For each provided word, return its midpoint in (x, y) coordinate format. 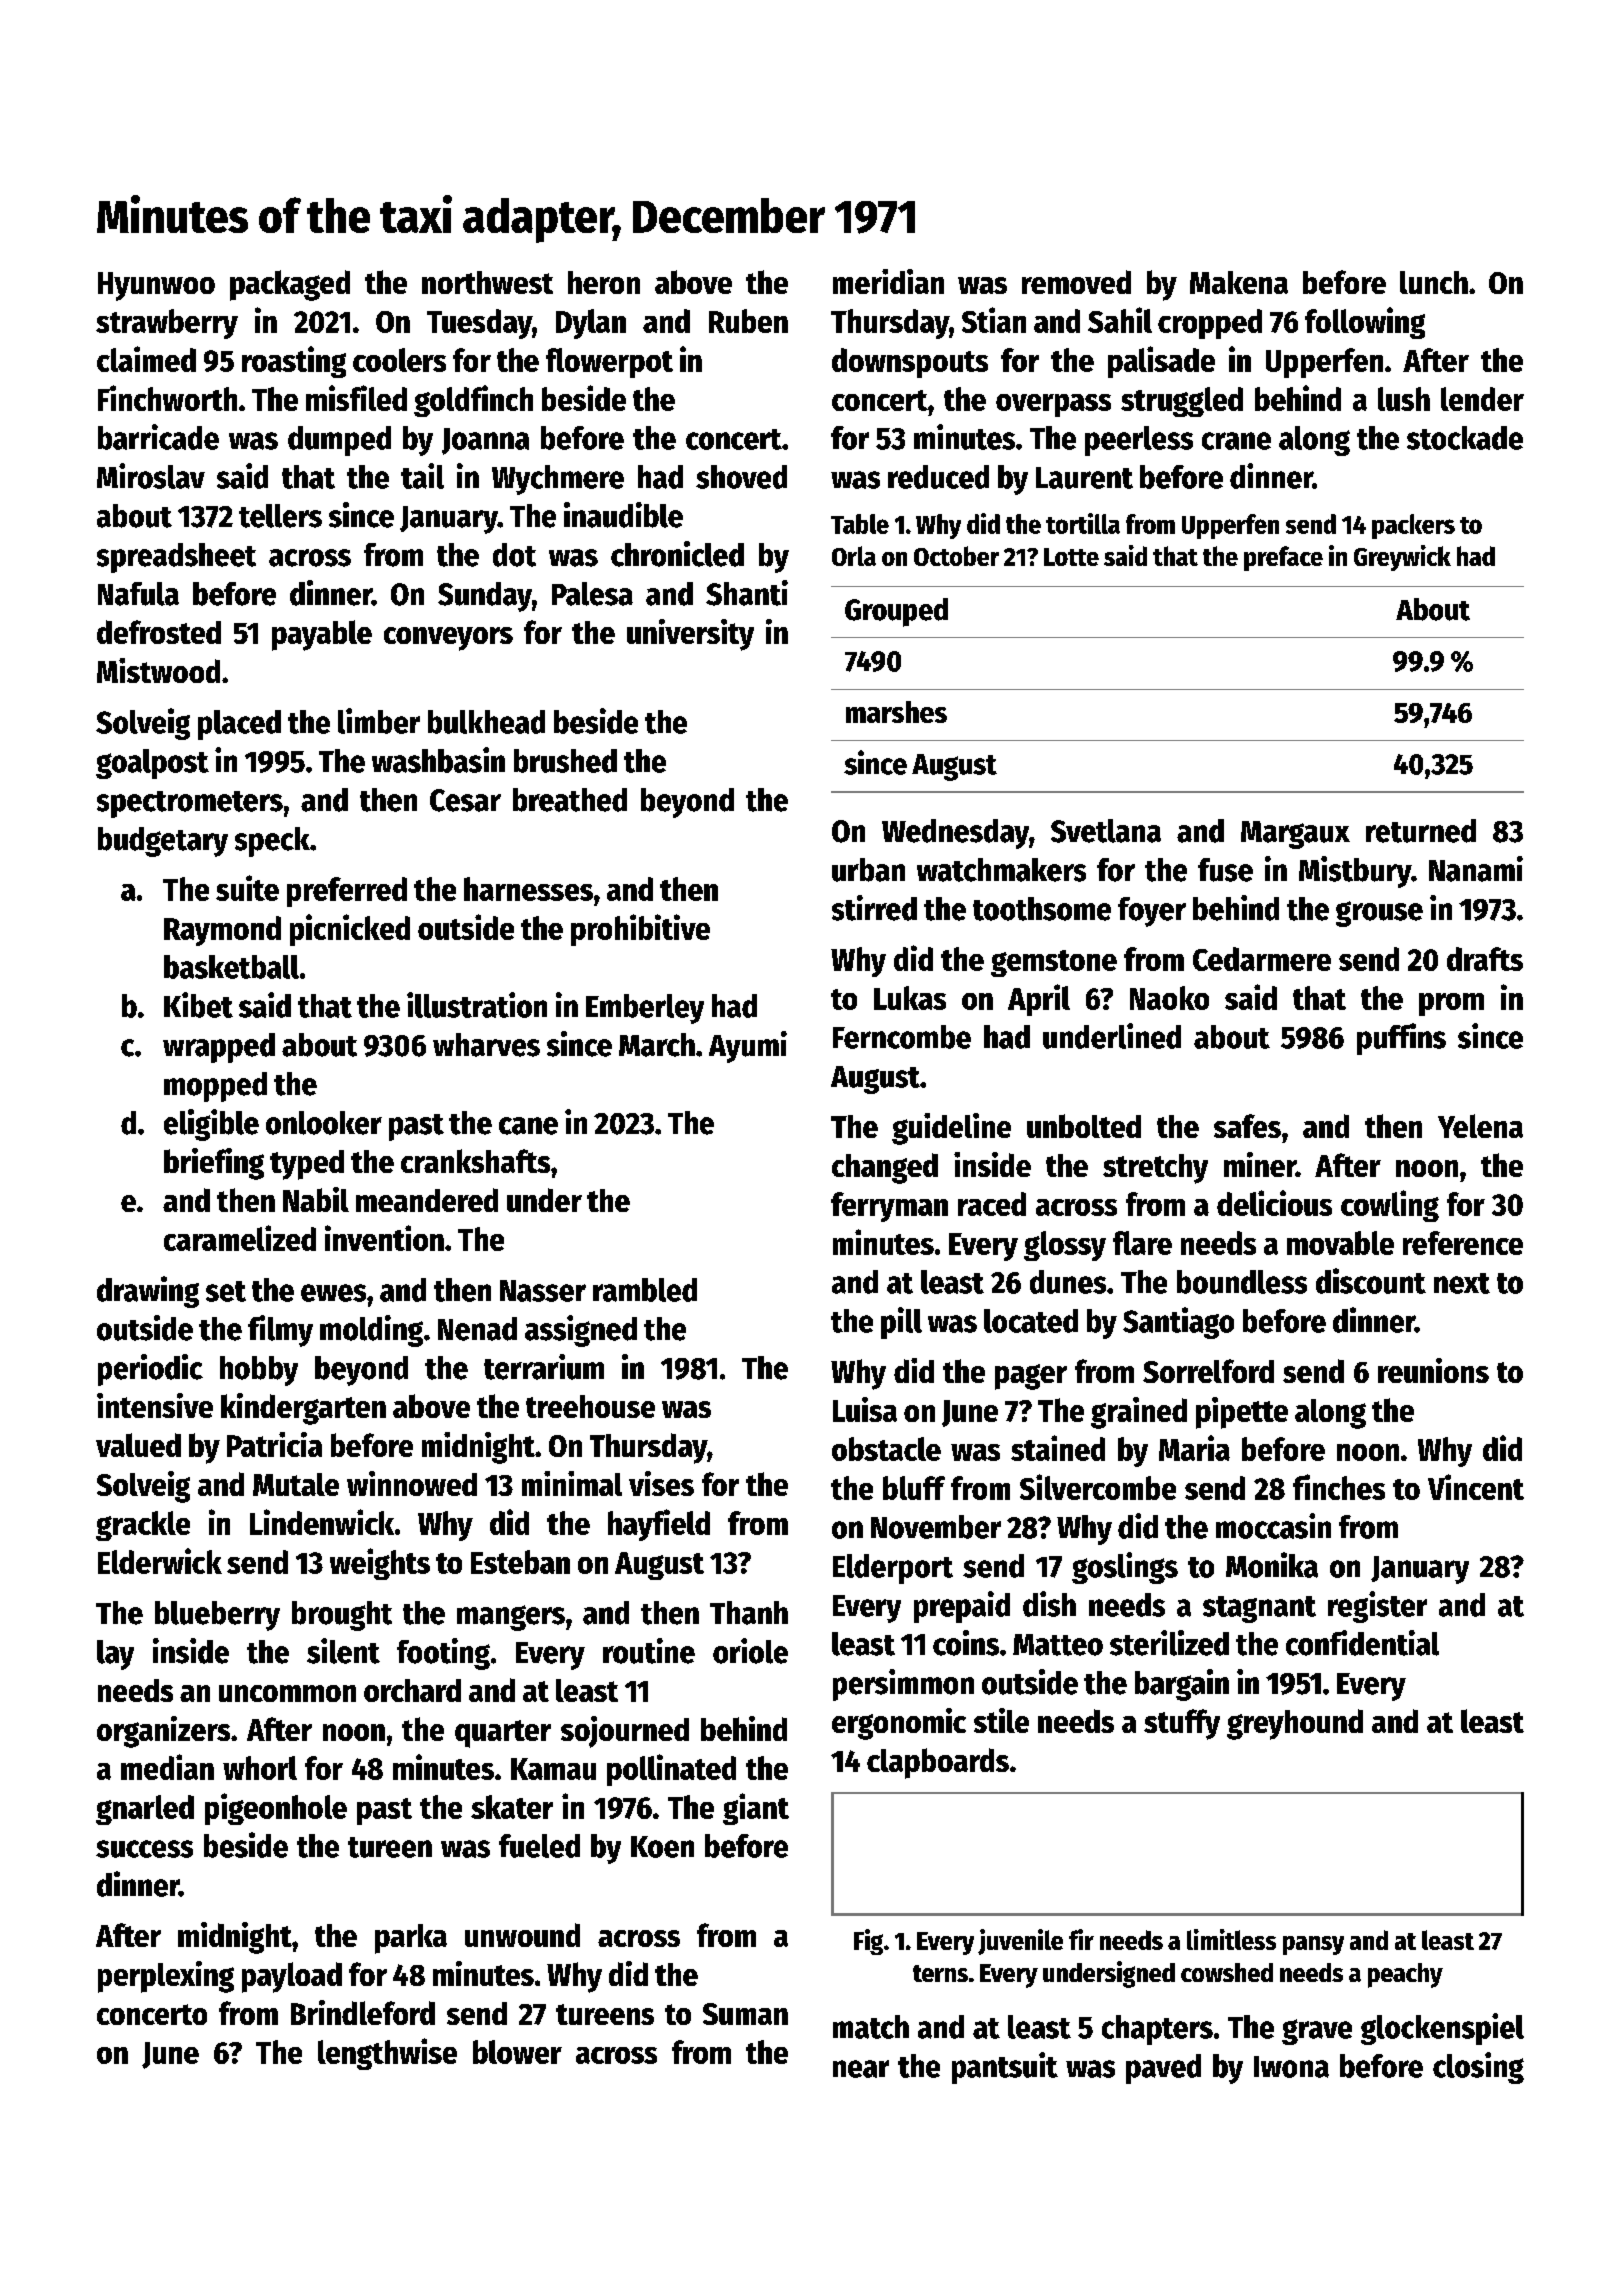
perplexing (166, 1977)
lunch (1434, 282)
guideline (951, 1129)
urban (868, 870)
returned (1421, 831)
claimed (146, 359)
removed (1076, 282)
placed (239, 725)
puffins (1401, 1039)
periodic (150, 1370)
